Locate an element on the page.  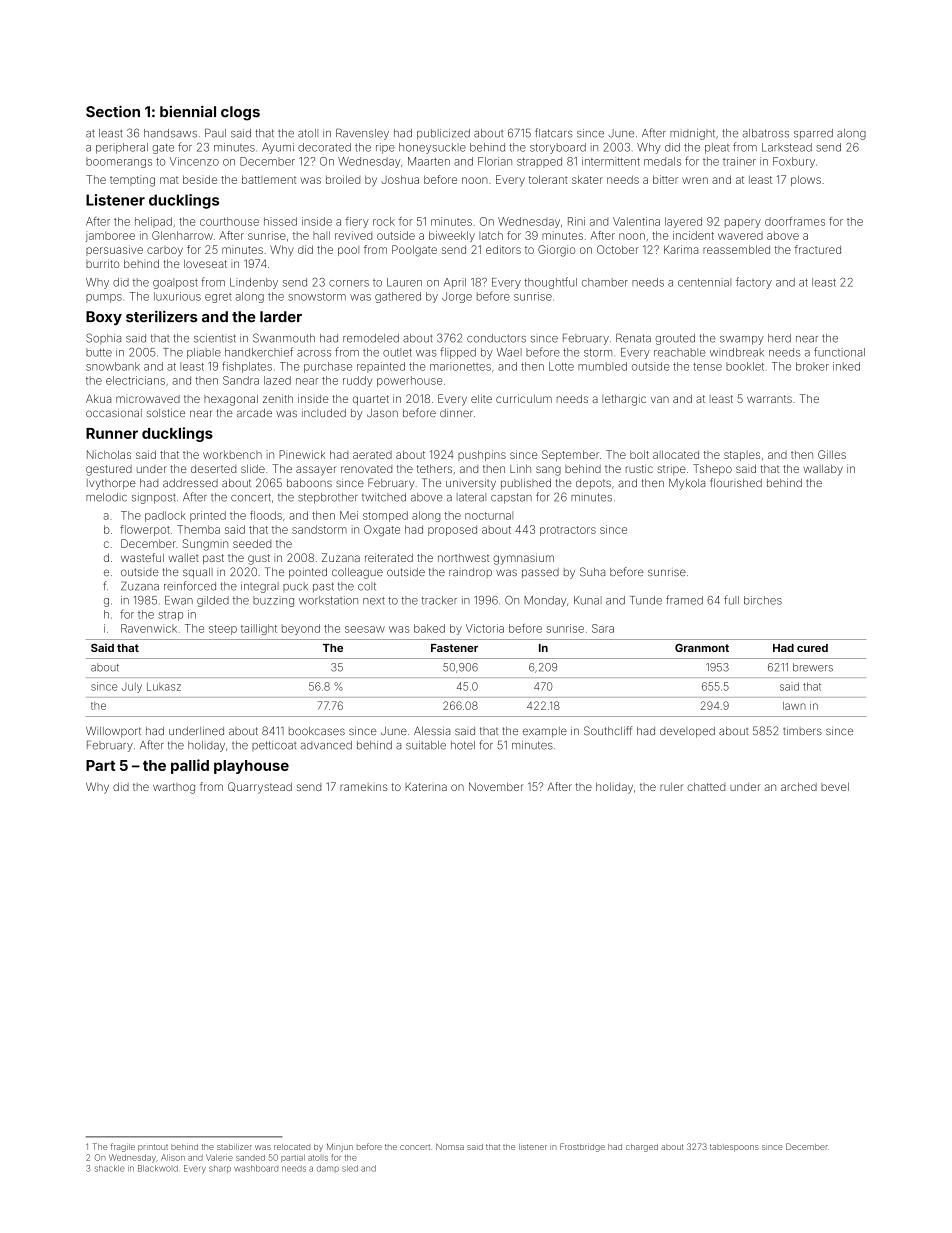
Southcliff is located at coordinates (608, 730).
